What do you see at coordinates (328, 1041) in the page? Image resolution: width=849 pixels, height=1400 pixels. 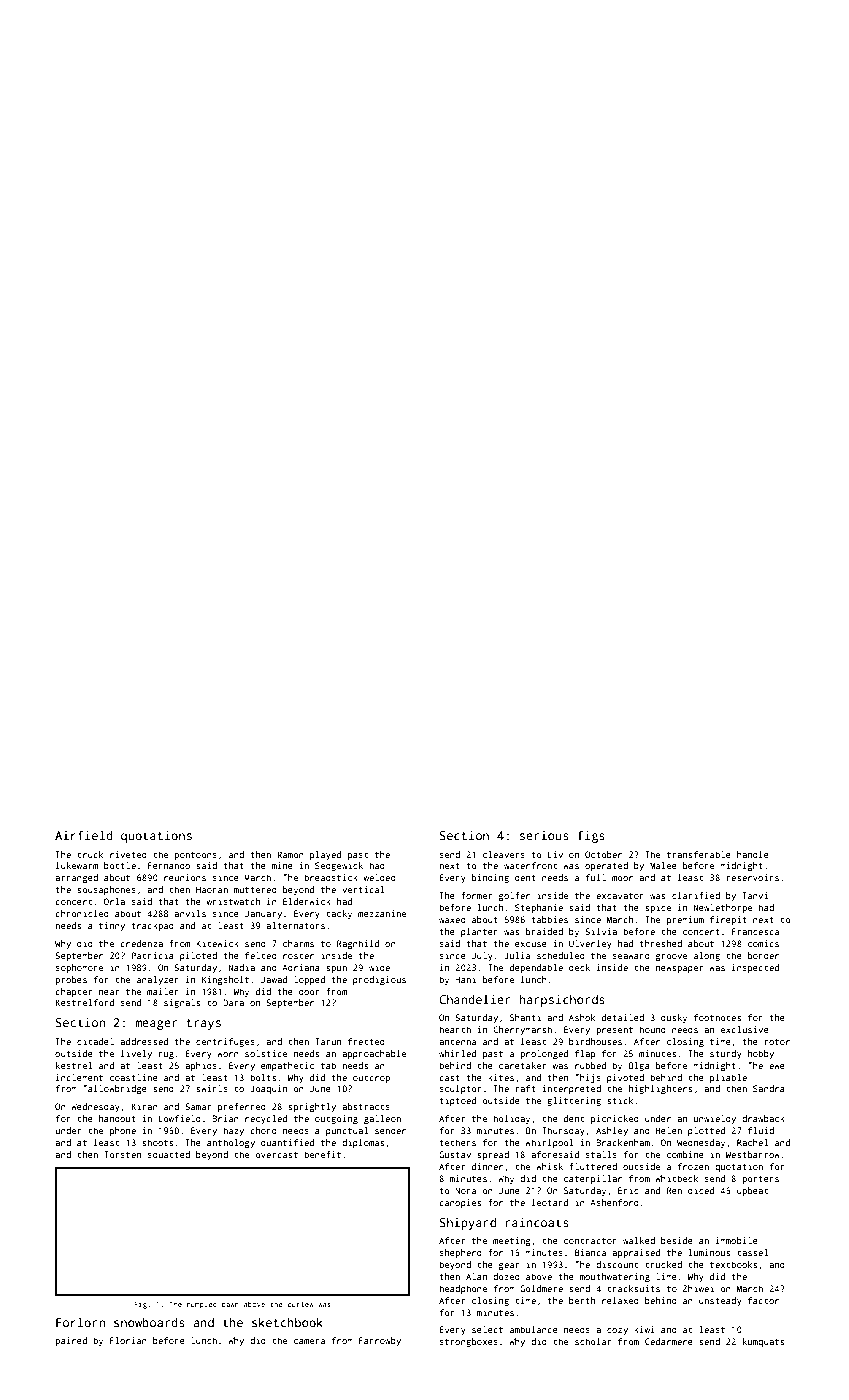 I see `Tarun` at bounding box center [328, 1041].
